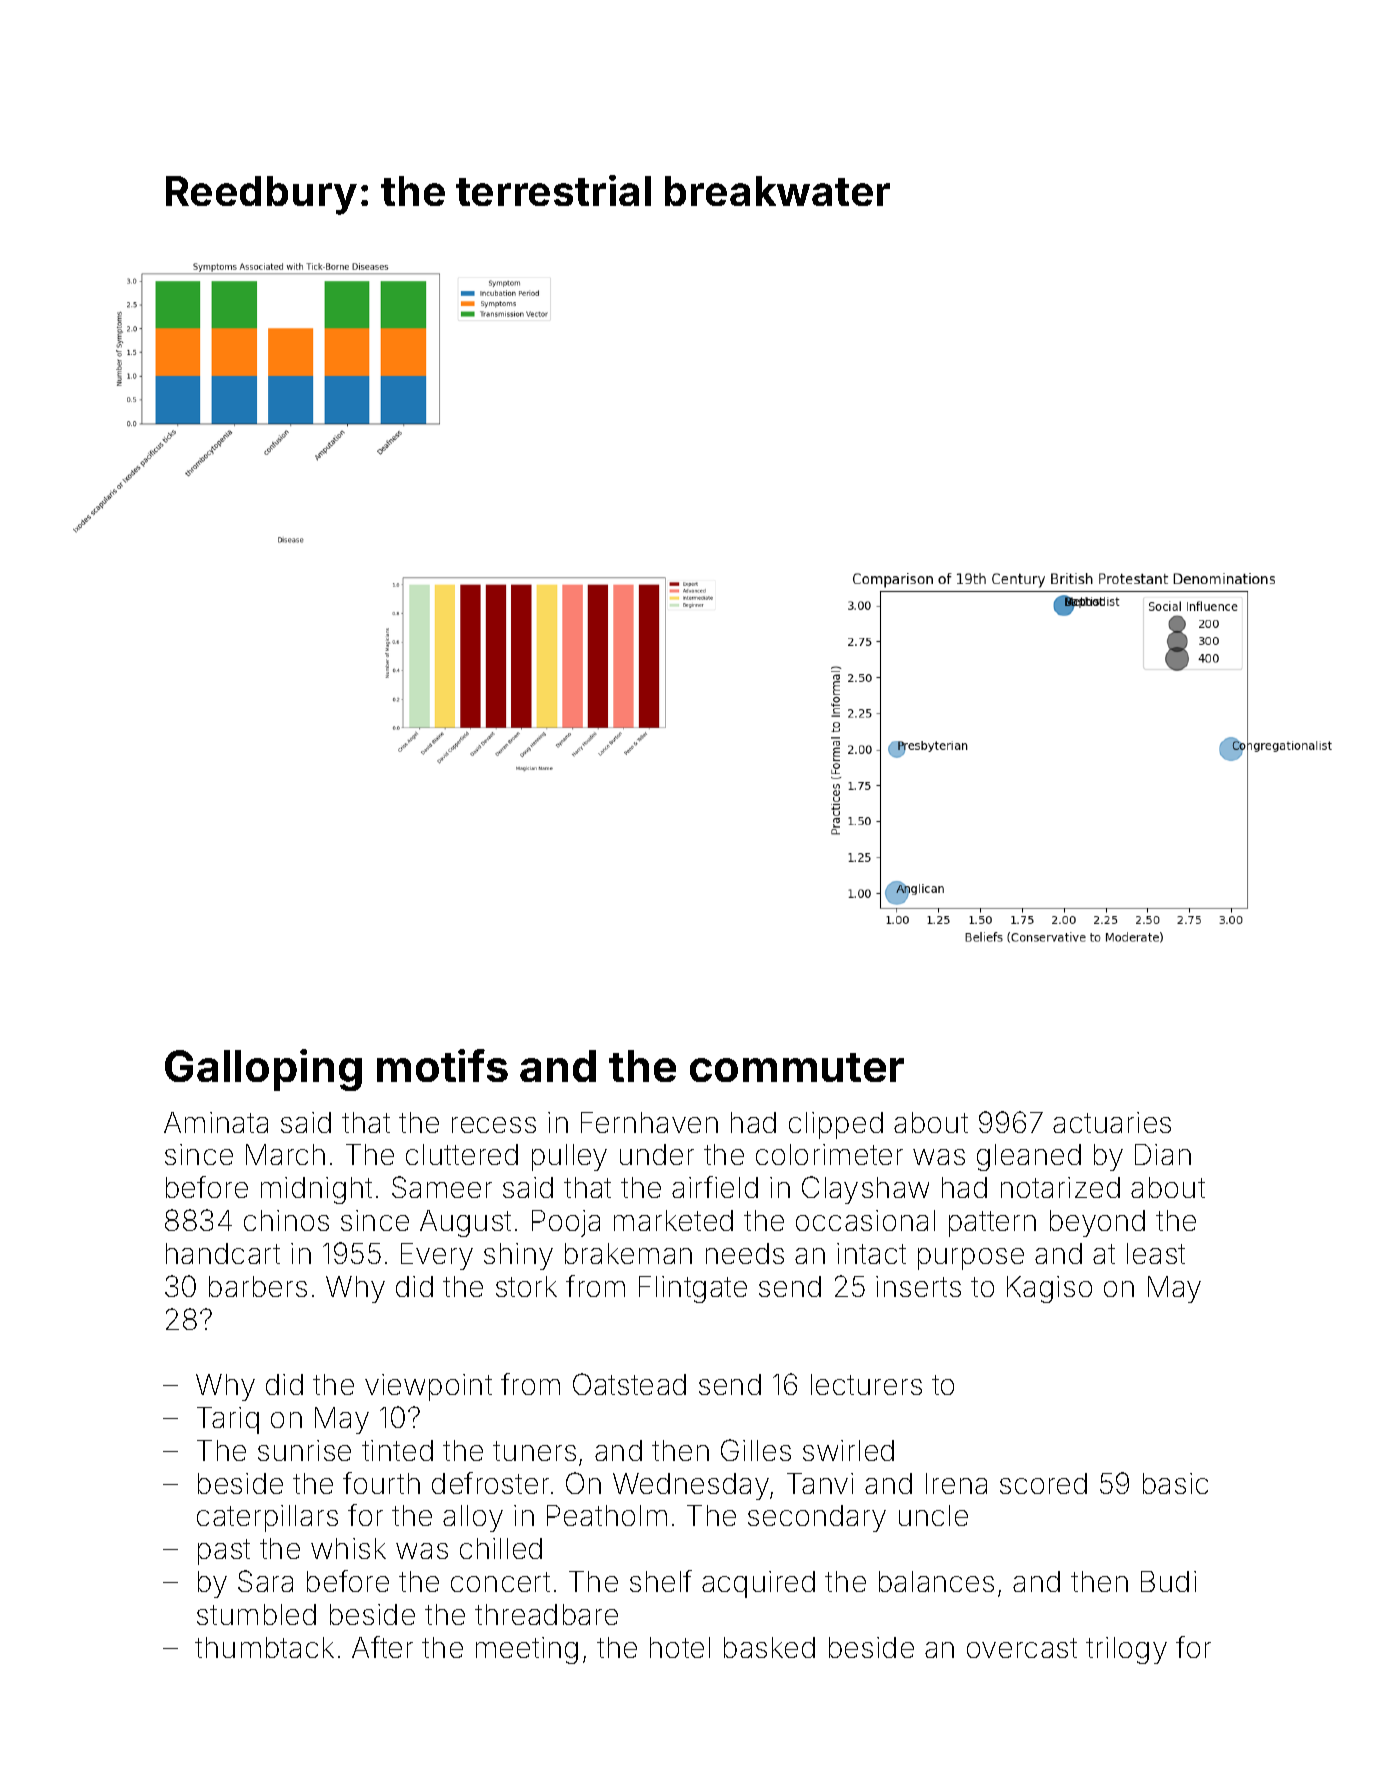  Describe the element at coordinates (428, 1387) in the document. I see `viewpoint` at that location.
